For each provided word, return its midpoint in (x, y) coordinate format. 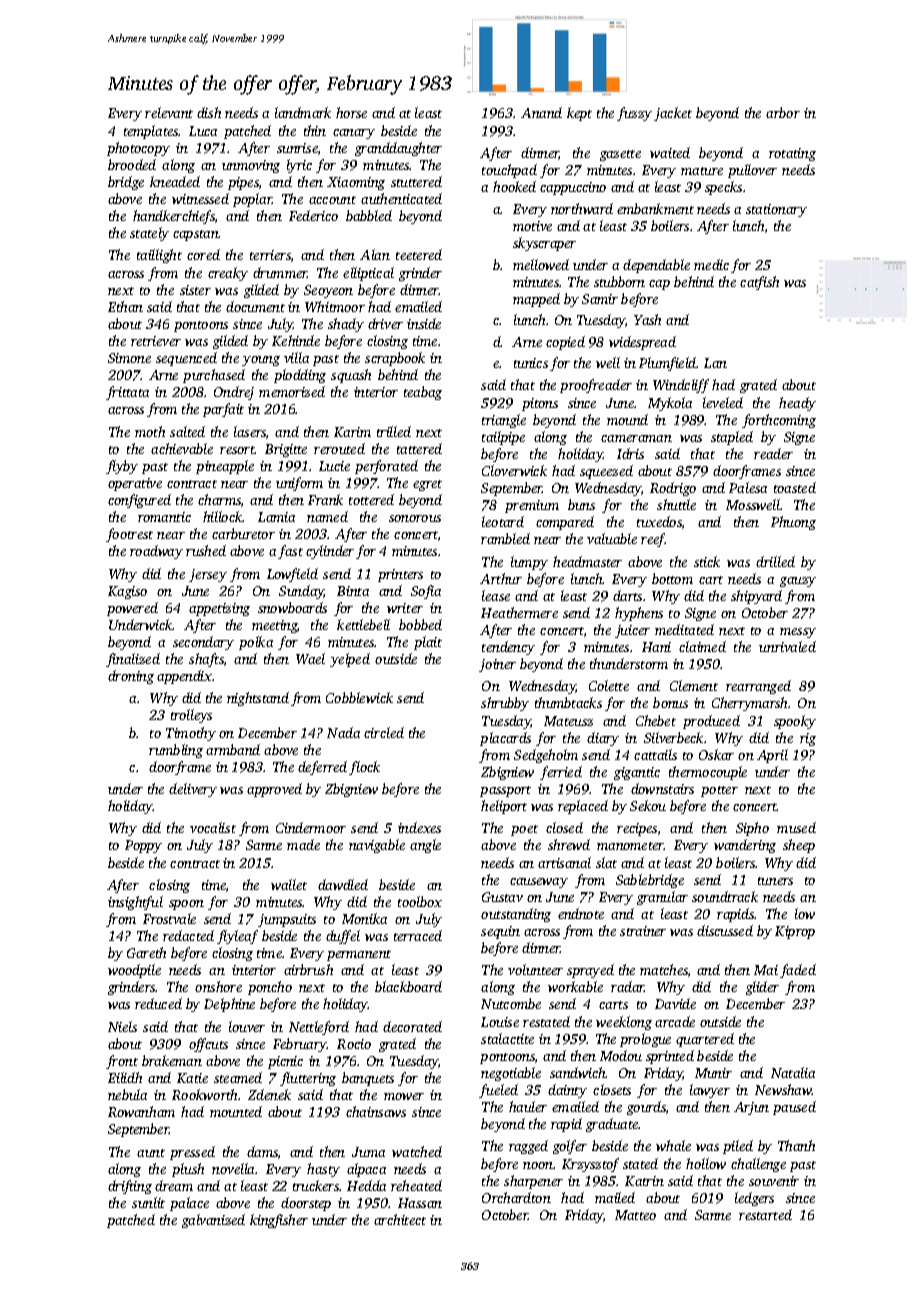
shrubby (505, 704)
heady (797, 404)
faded (798, 971)
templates (151, 132)
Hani (656, 647)
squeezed (606, 472)
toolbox (420, 901)
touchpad (509, 171)
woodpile (134, 971)
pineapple (225, 467)
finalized (133, 660)
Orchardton (516, 1197)
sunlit (148, 1202)
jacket (673, 114)
